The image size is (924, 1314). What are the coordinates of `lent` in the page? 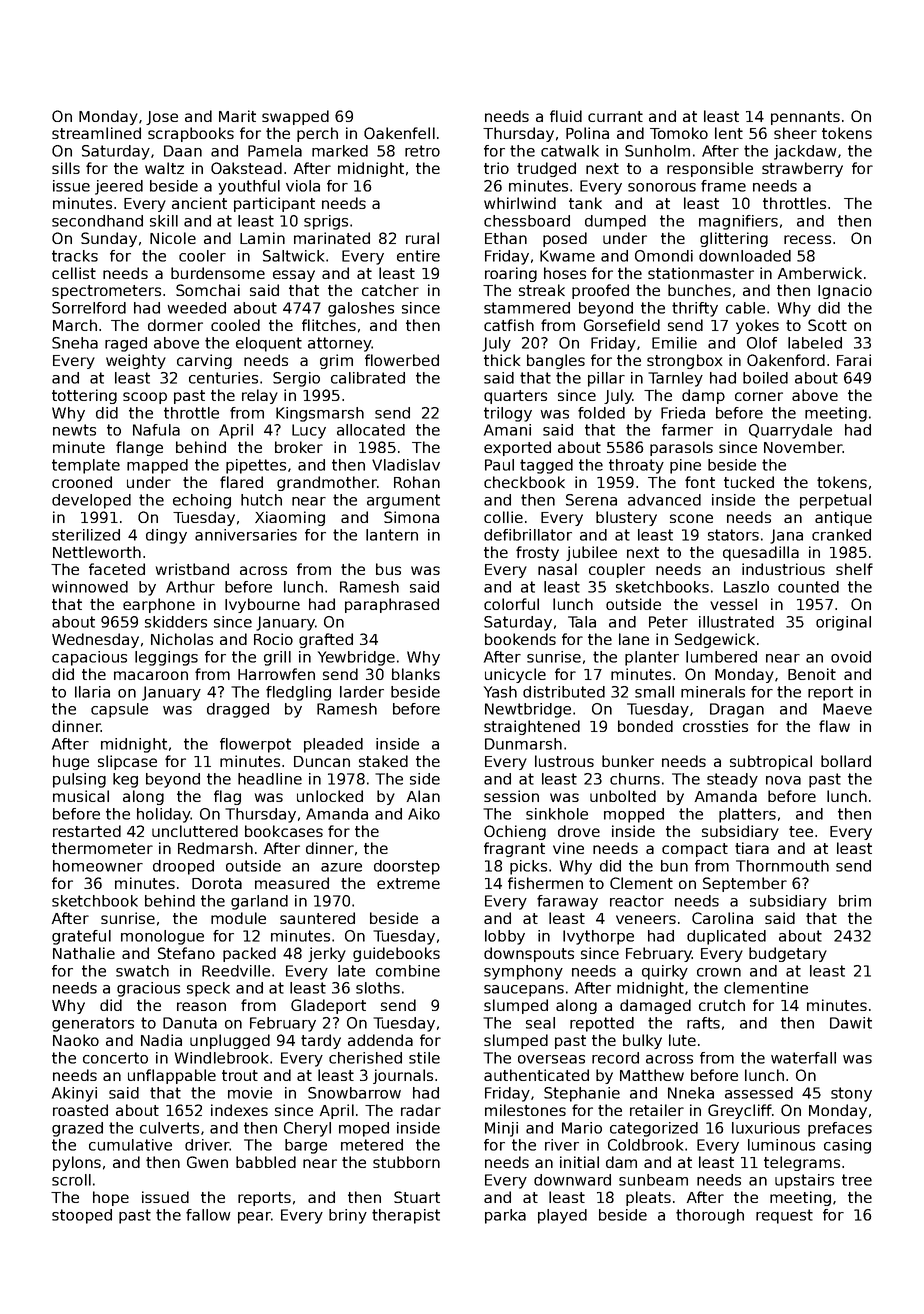 It's located at (729, 133).
